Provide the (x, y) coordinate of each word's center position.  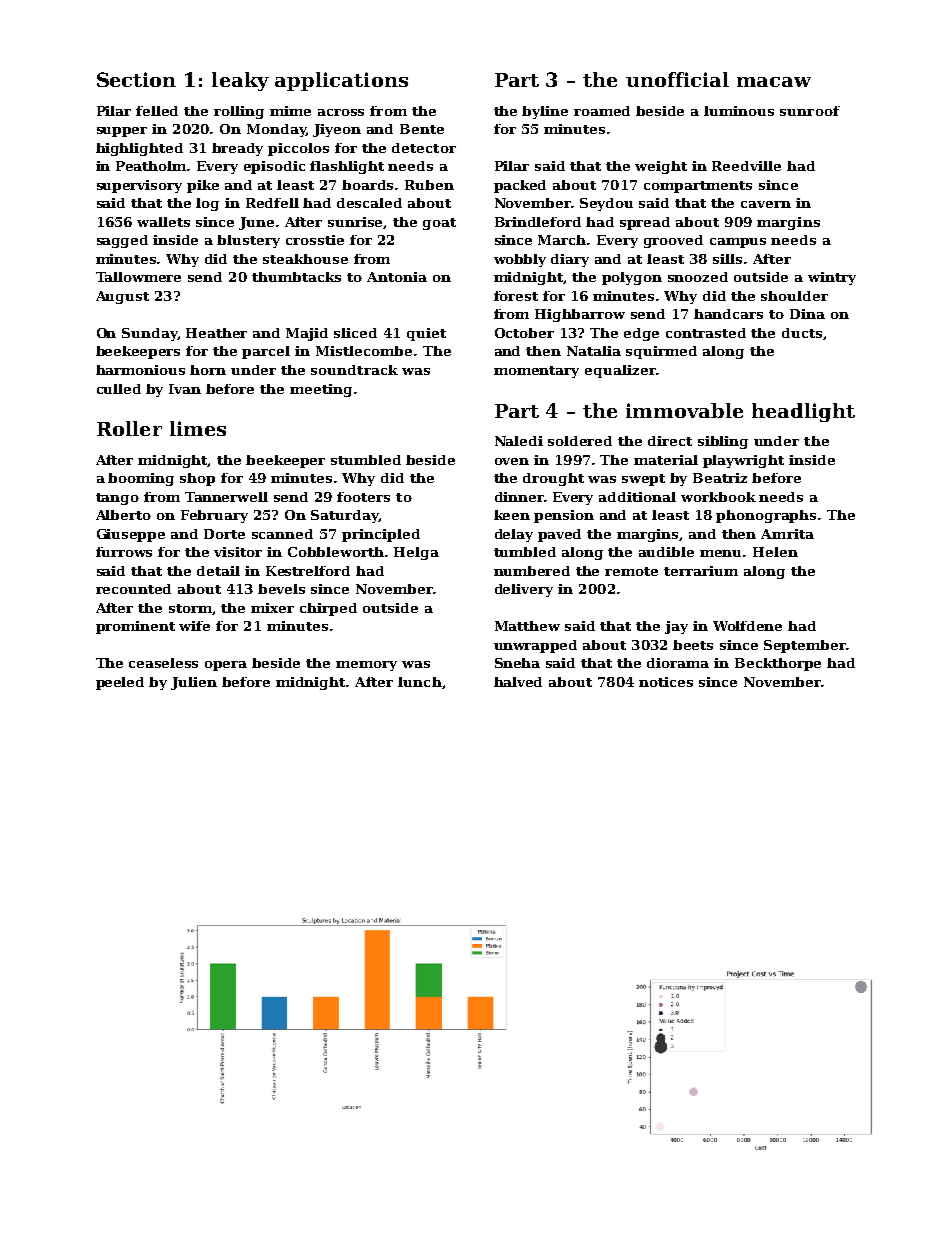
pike (203, 186)
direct (670, 441)
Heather (216, 333)
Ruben (429, 185)
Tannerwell (226, 497)
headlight (803, 412)
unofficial (677, 79)
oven (512, 461)
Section (136, 79)
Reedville (746, 166)
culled (119, 389)
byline (545, 112)
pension (564, 516)
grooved (673, 241)
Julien (194, 683)
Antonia (397, 277)
